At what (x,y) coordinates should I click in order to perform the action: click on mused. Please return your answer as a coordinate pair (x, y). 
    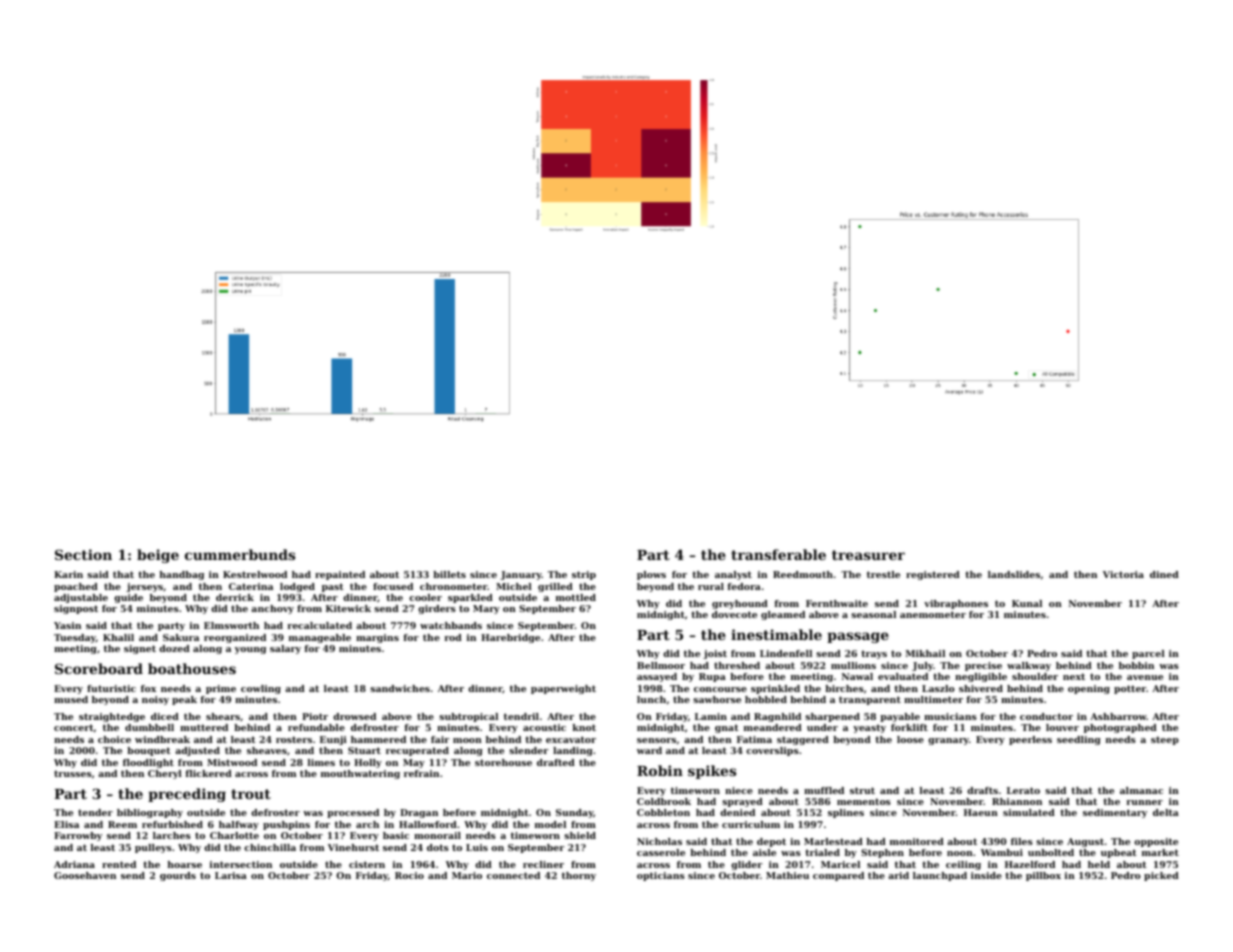
    Looking at the image, I should click on (71, 699).
